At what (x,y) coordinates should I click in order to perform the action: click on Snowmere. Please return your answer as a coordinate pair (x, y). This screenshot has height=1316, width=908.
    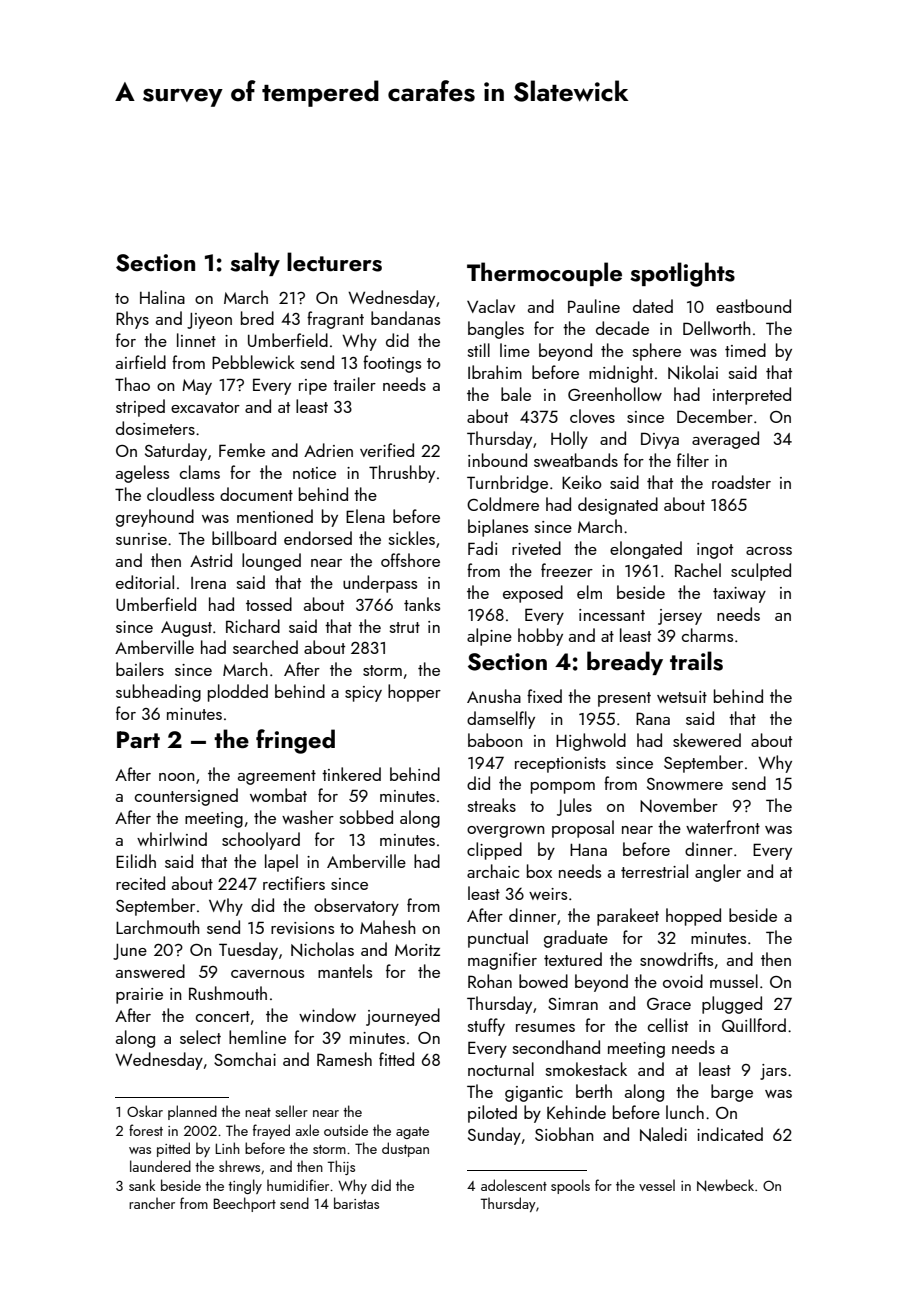
    Looking at the image, I should click on (685, 784).
